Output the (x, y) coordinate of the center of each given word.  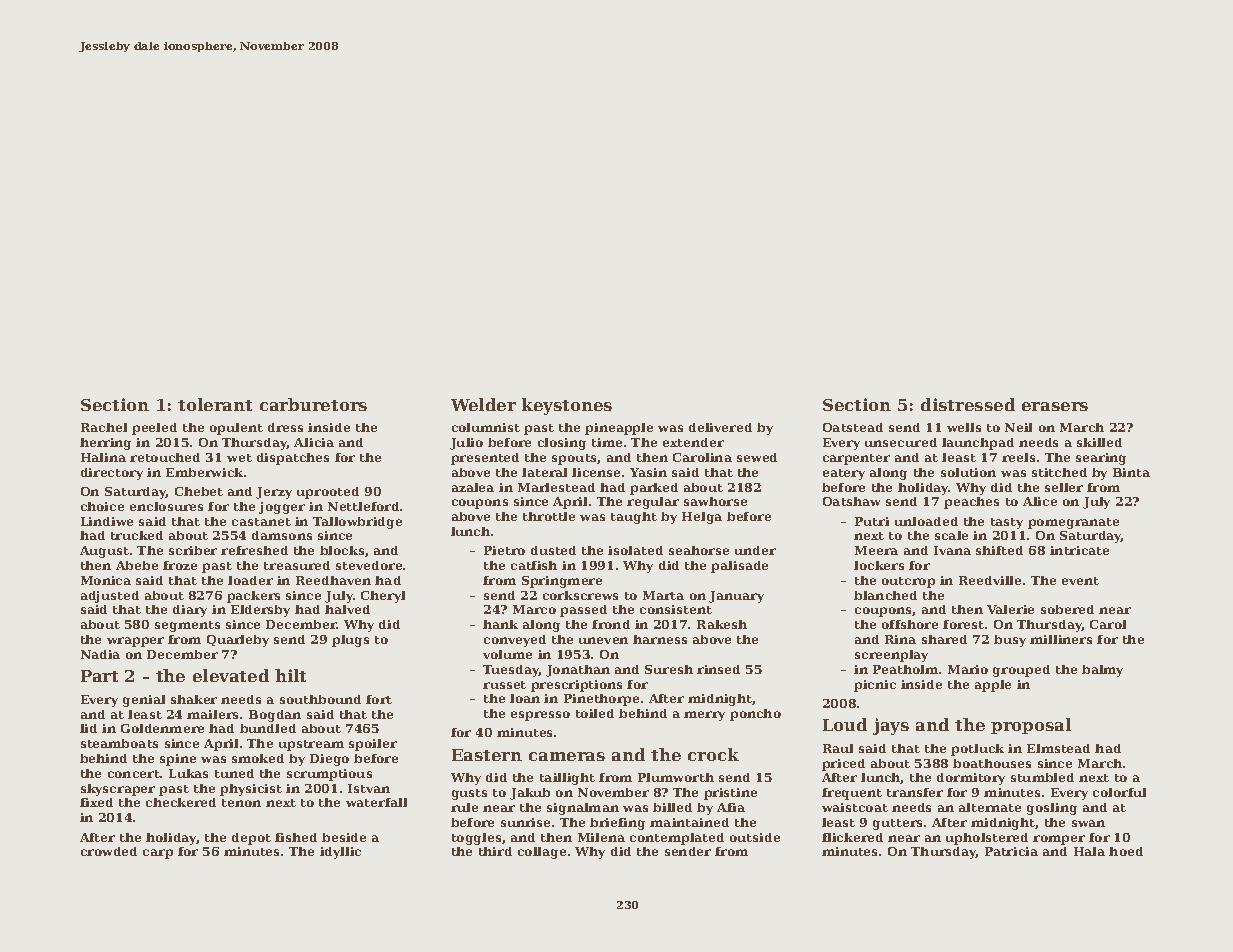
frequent (852, 794)
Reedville (990, 580)
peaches (971, 503)
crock (713, 754)
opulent (236, 429)
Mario (968, 669)
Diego (329, 760)
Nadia (100, 654)
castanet (261, 522)
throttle (549, 516)
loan (525, 698)
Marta (663, 595)
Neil (1018, 427)
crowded (109, 851)
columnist (486, 427)
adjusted (110, 597)
